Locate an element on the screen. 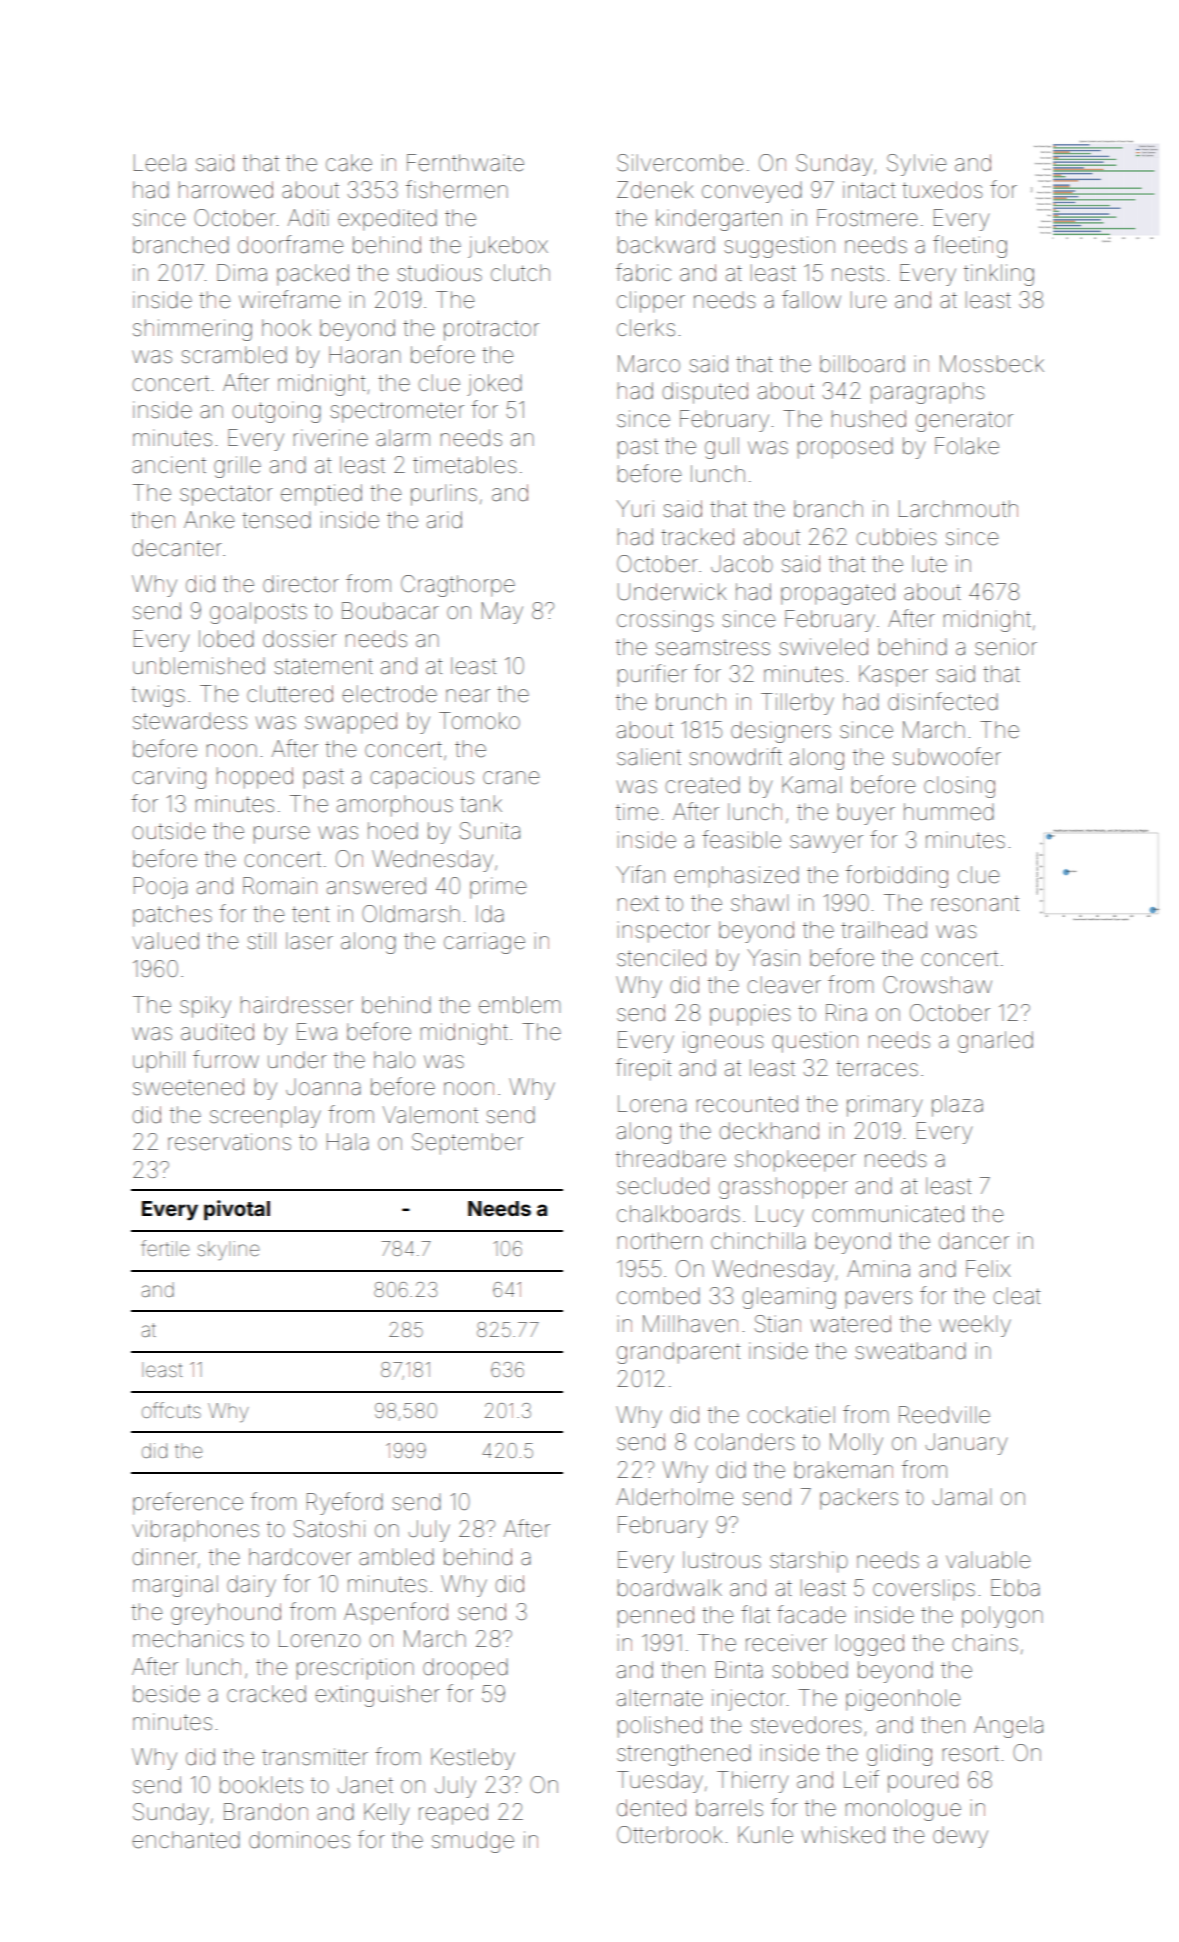 This screenshot has height=1942, width=1179. feasible is located at coordinates (741, 839).
